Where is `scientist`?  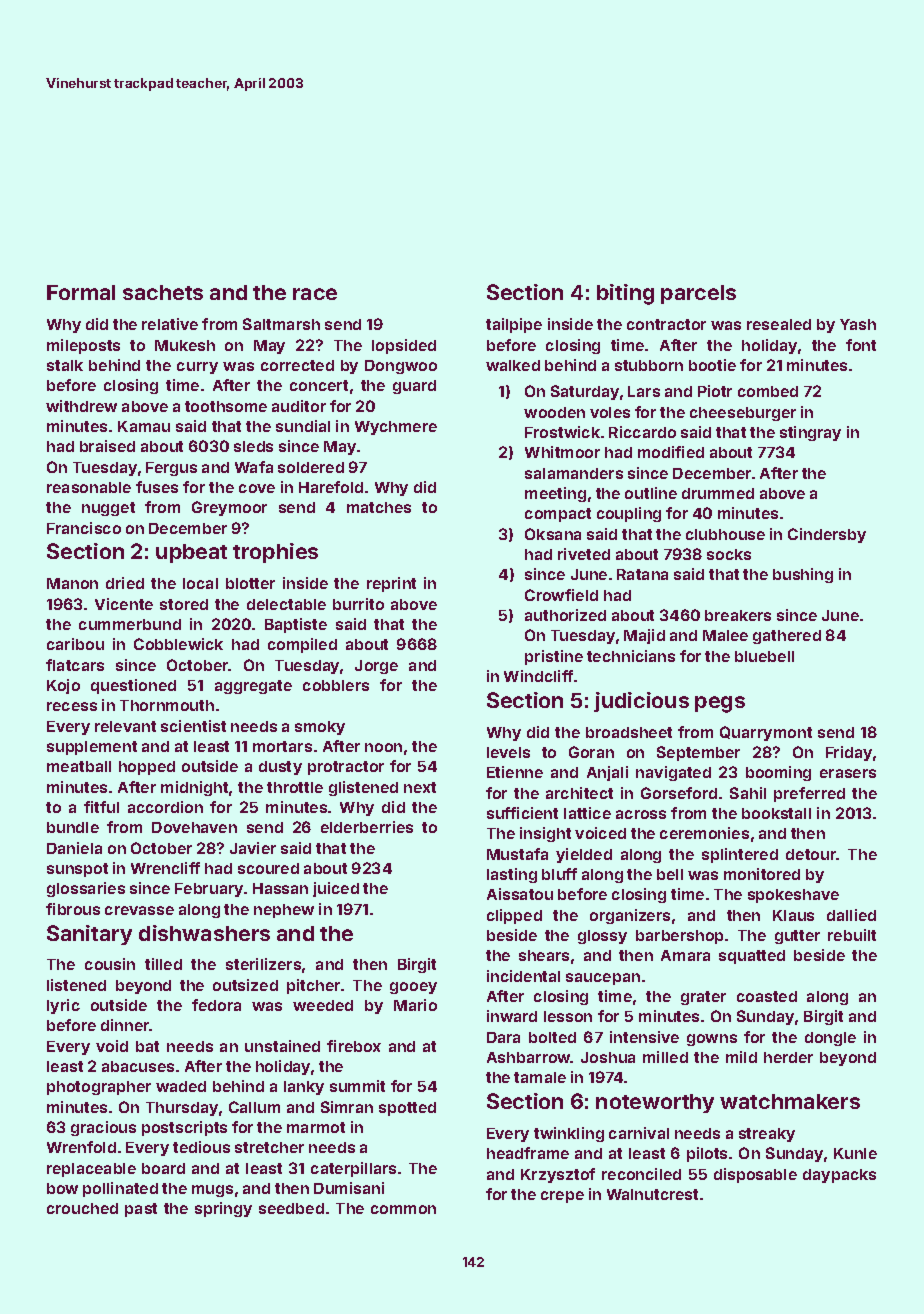 scientist is located at coordinates (193, 726).
